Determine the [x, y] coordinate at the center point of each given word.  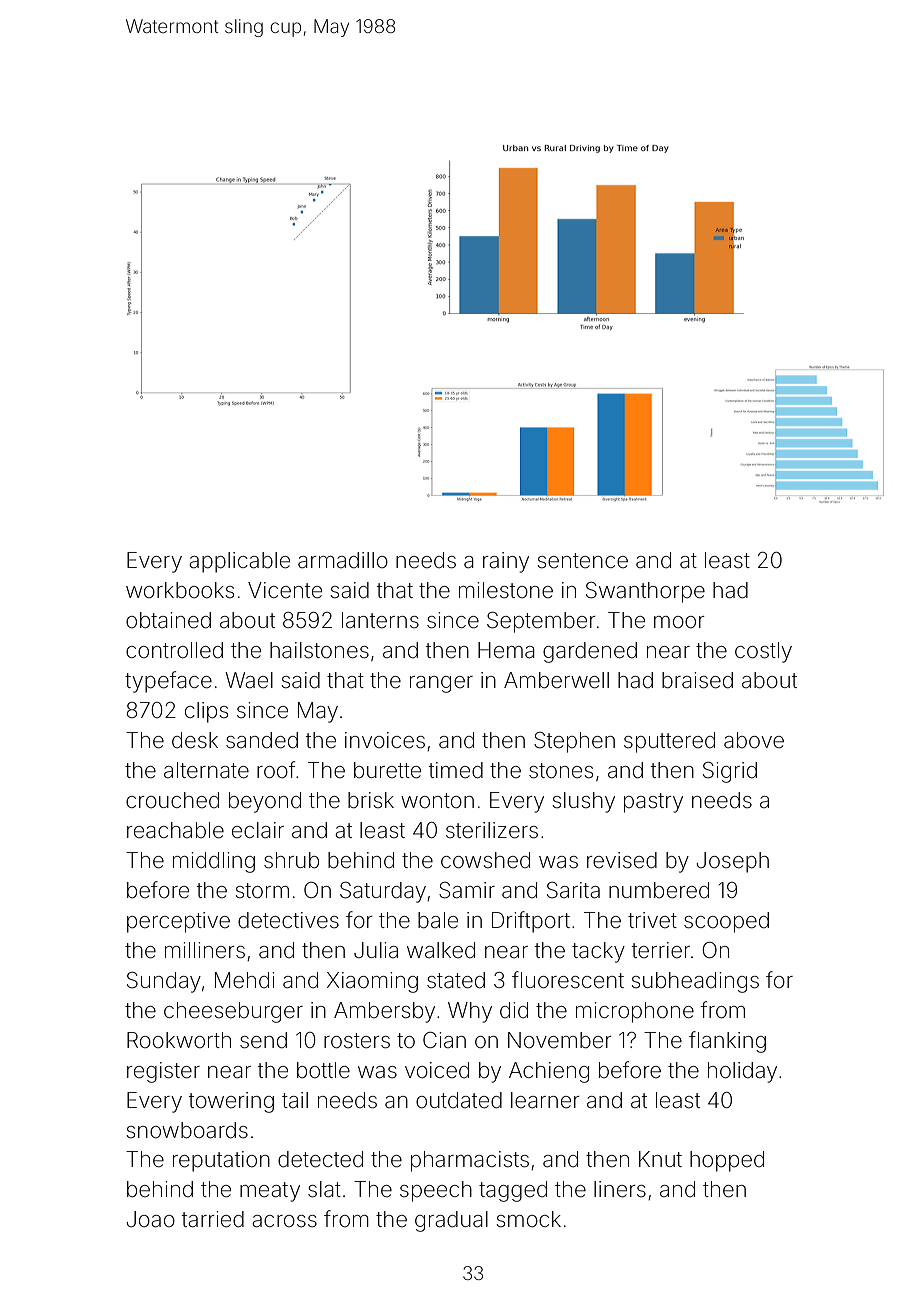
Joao [150, 1219]
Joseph [732, 862]
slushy [584, 802]
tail [295, 1100]
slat [324, 1189]
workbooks [180, 590]
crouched [172, 800]
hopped [727, 1161]
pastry [653, 803]
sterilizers [492, 830]
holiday [742, 1072]
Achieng [549, 1072]
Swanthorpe [645, 592]
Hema [506, 650]
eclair [258, 830]
